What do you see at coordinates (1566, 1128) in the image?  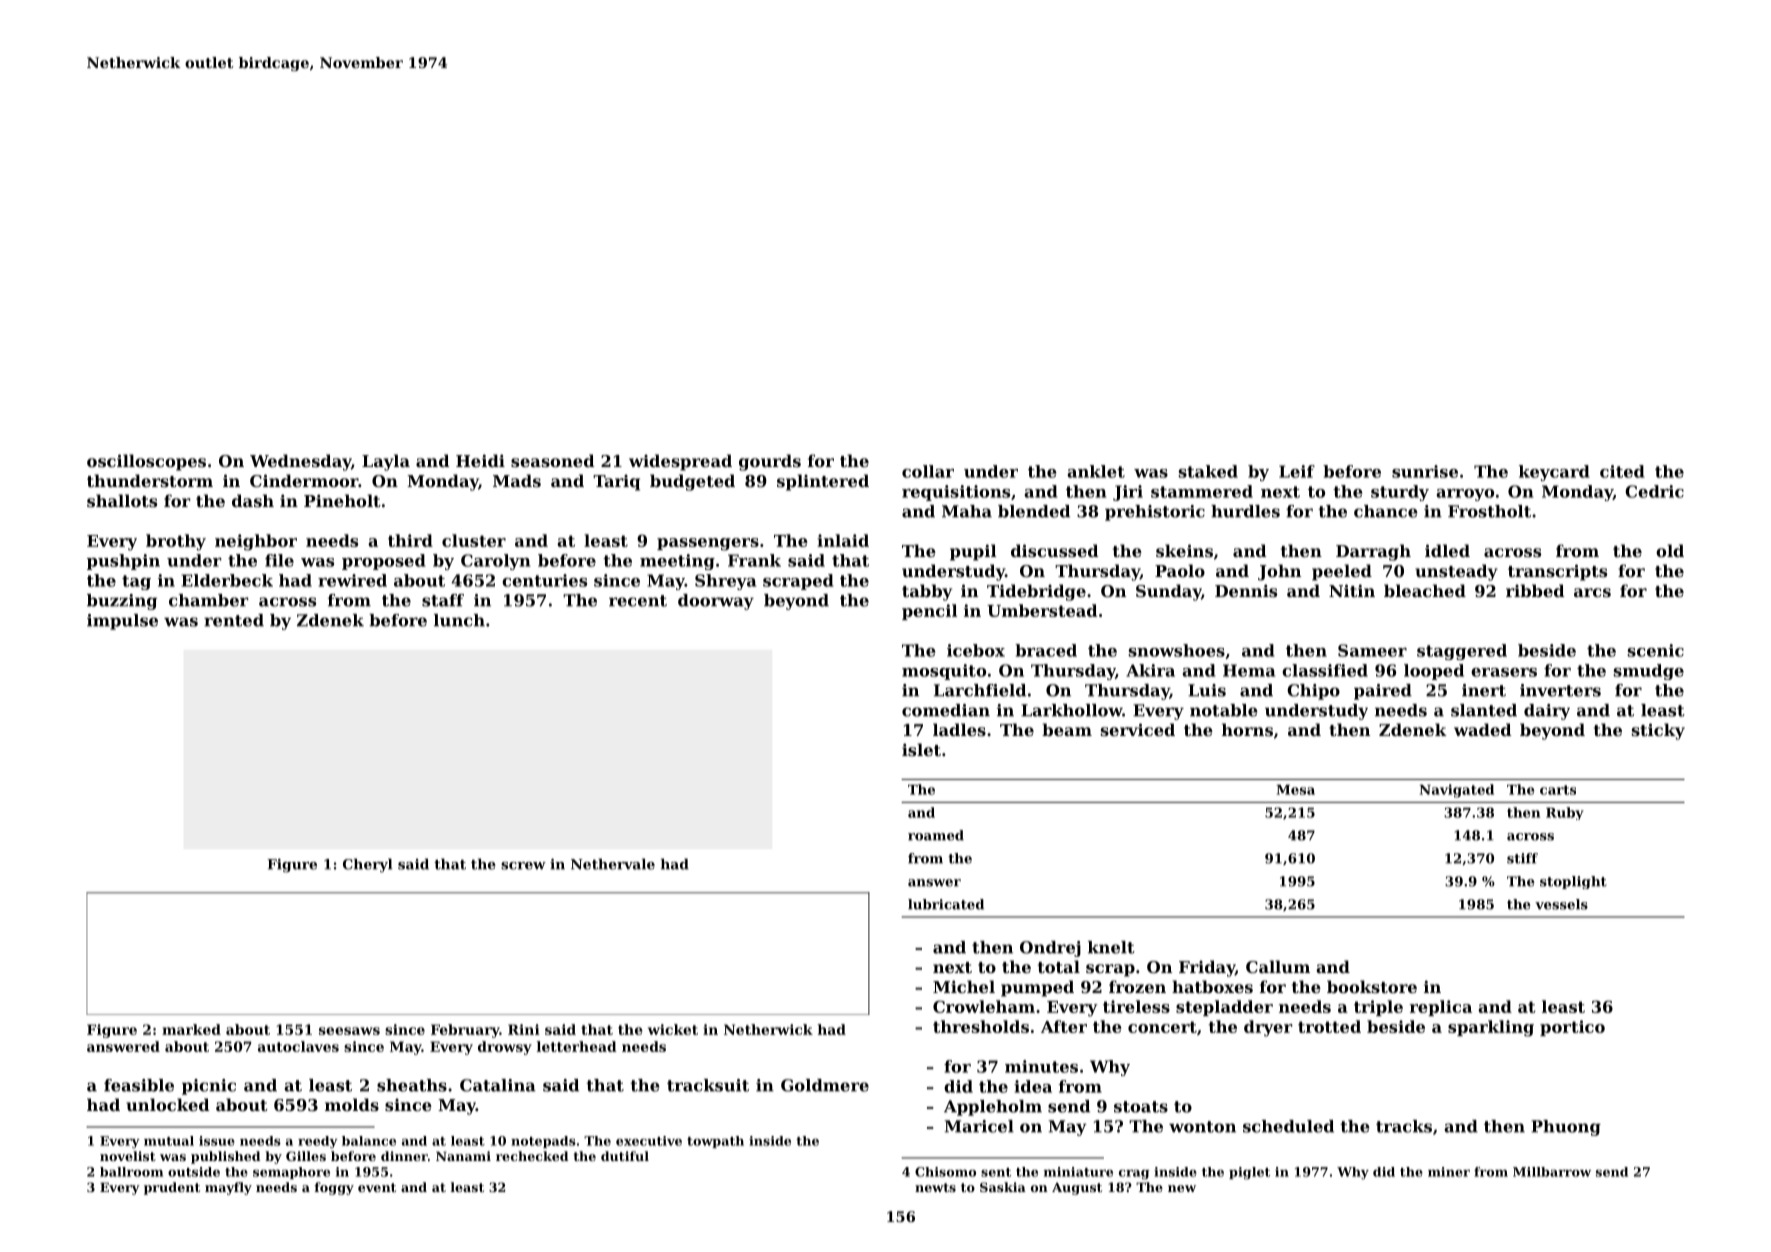 I see `Phuong` at bounding box center [1566, 1128].
